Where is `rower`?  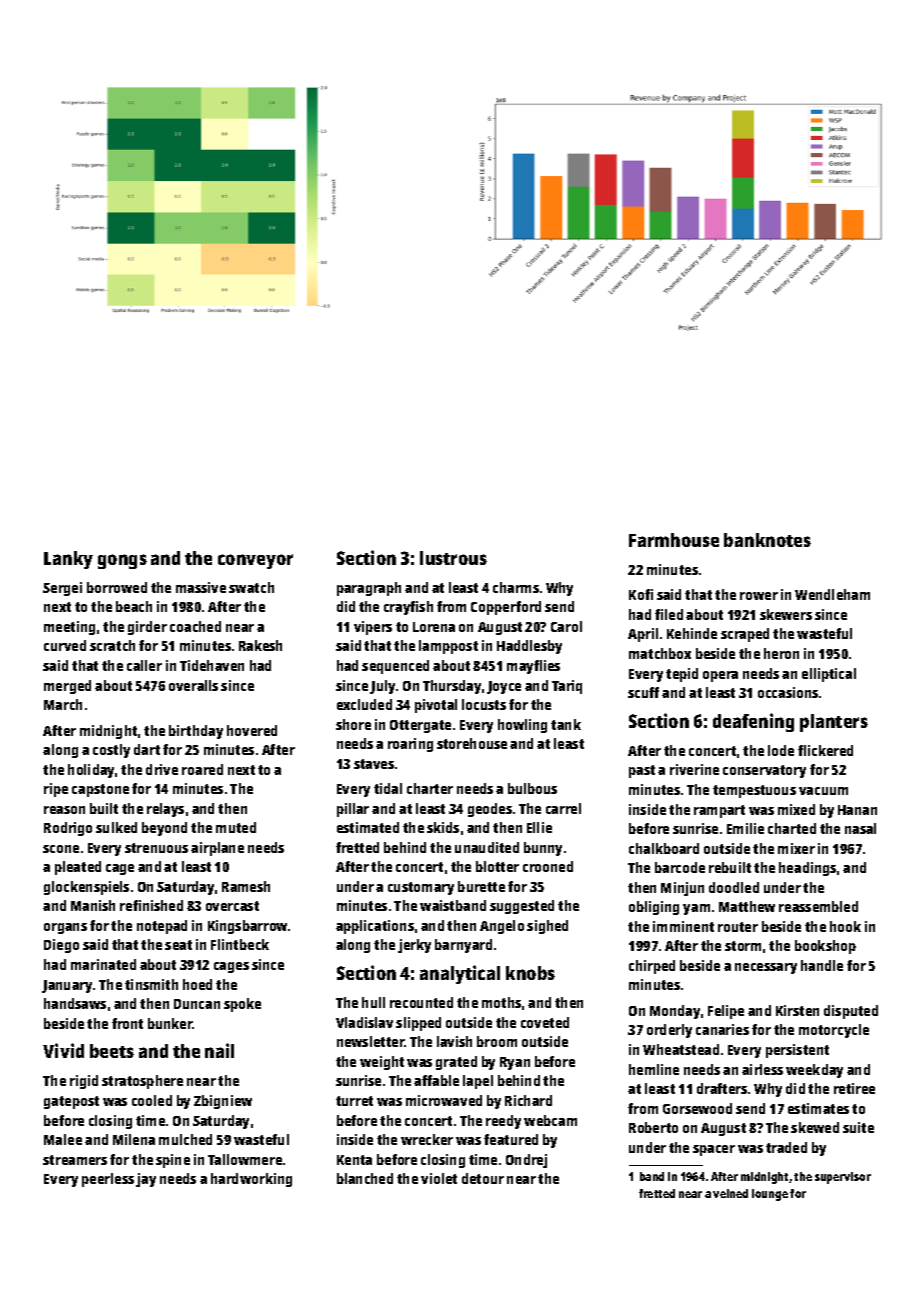
rower is located at coordinates (759, 596).
